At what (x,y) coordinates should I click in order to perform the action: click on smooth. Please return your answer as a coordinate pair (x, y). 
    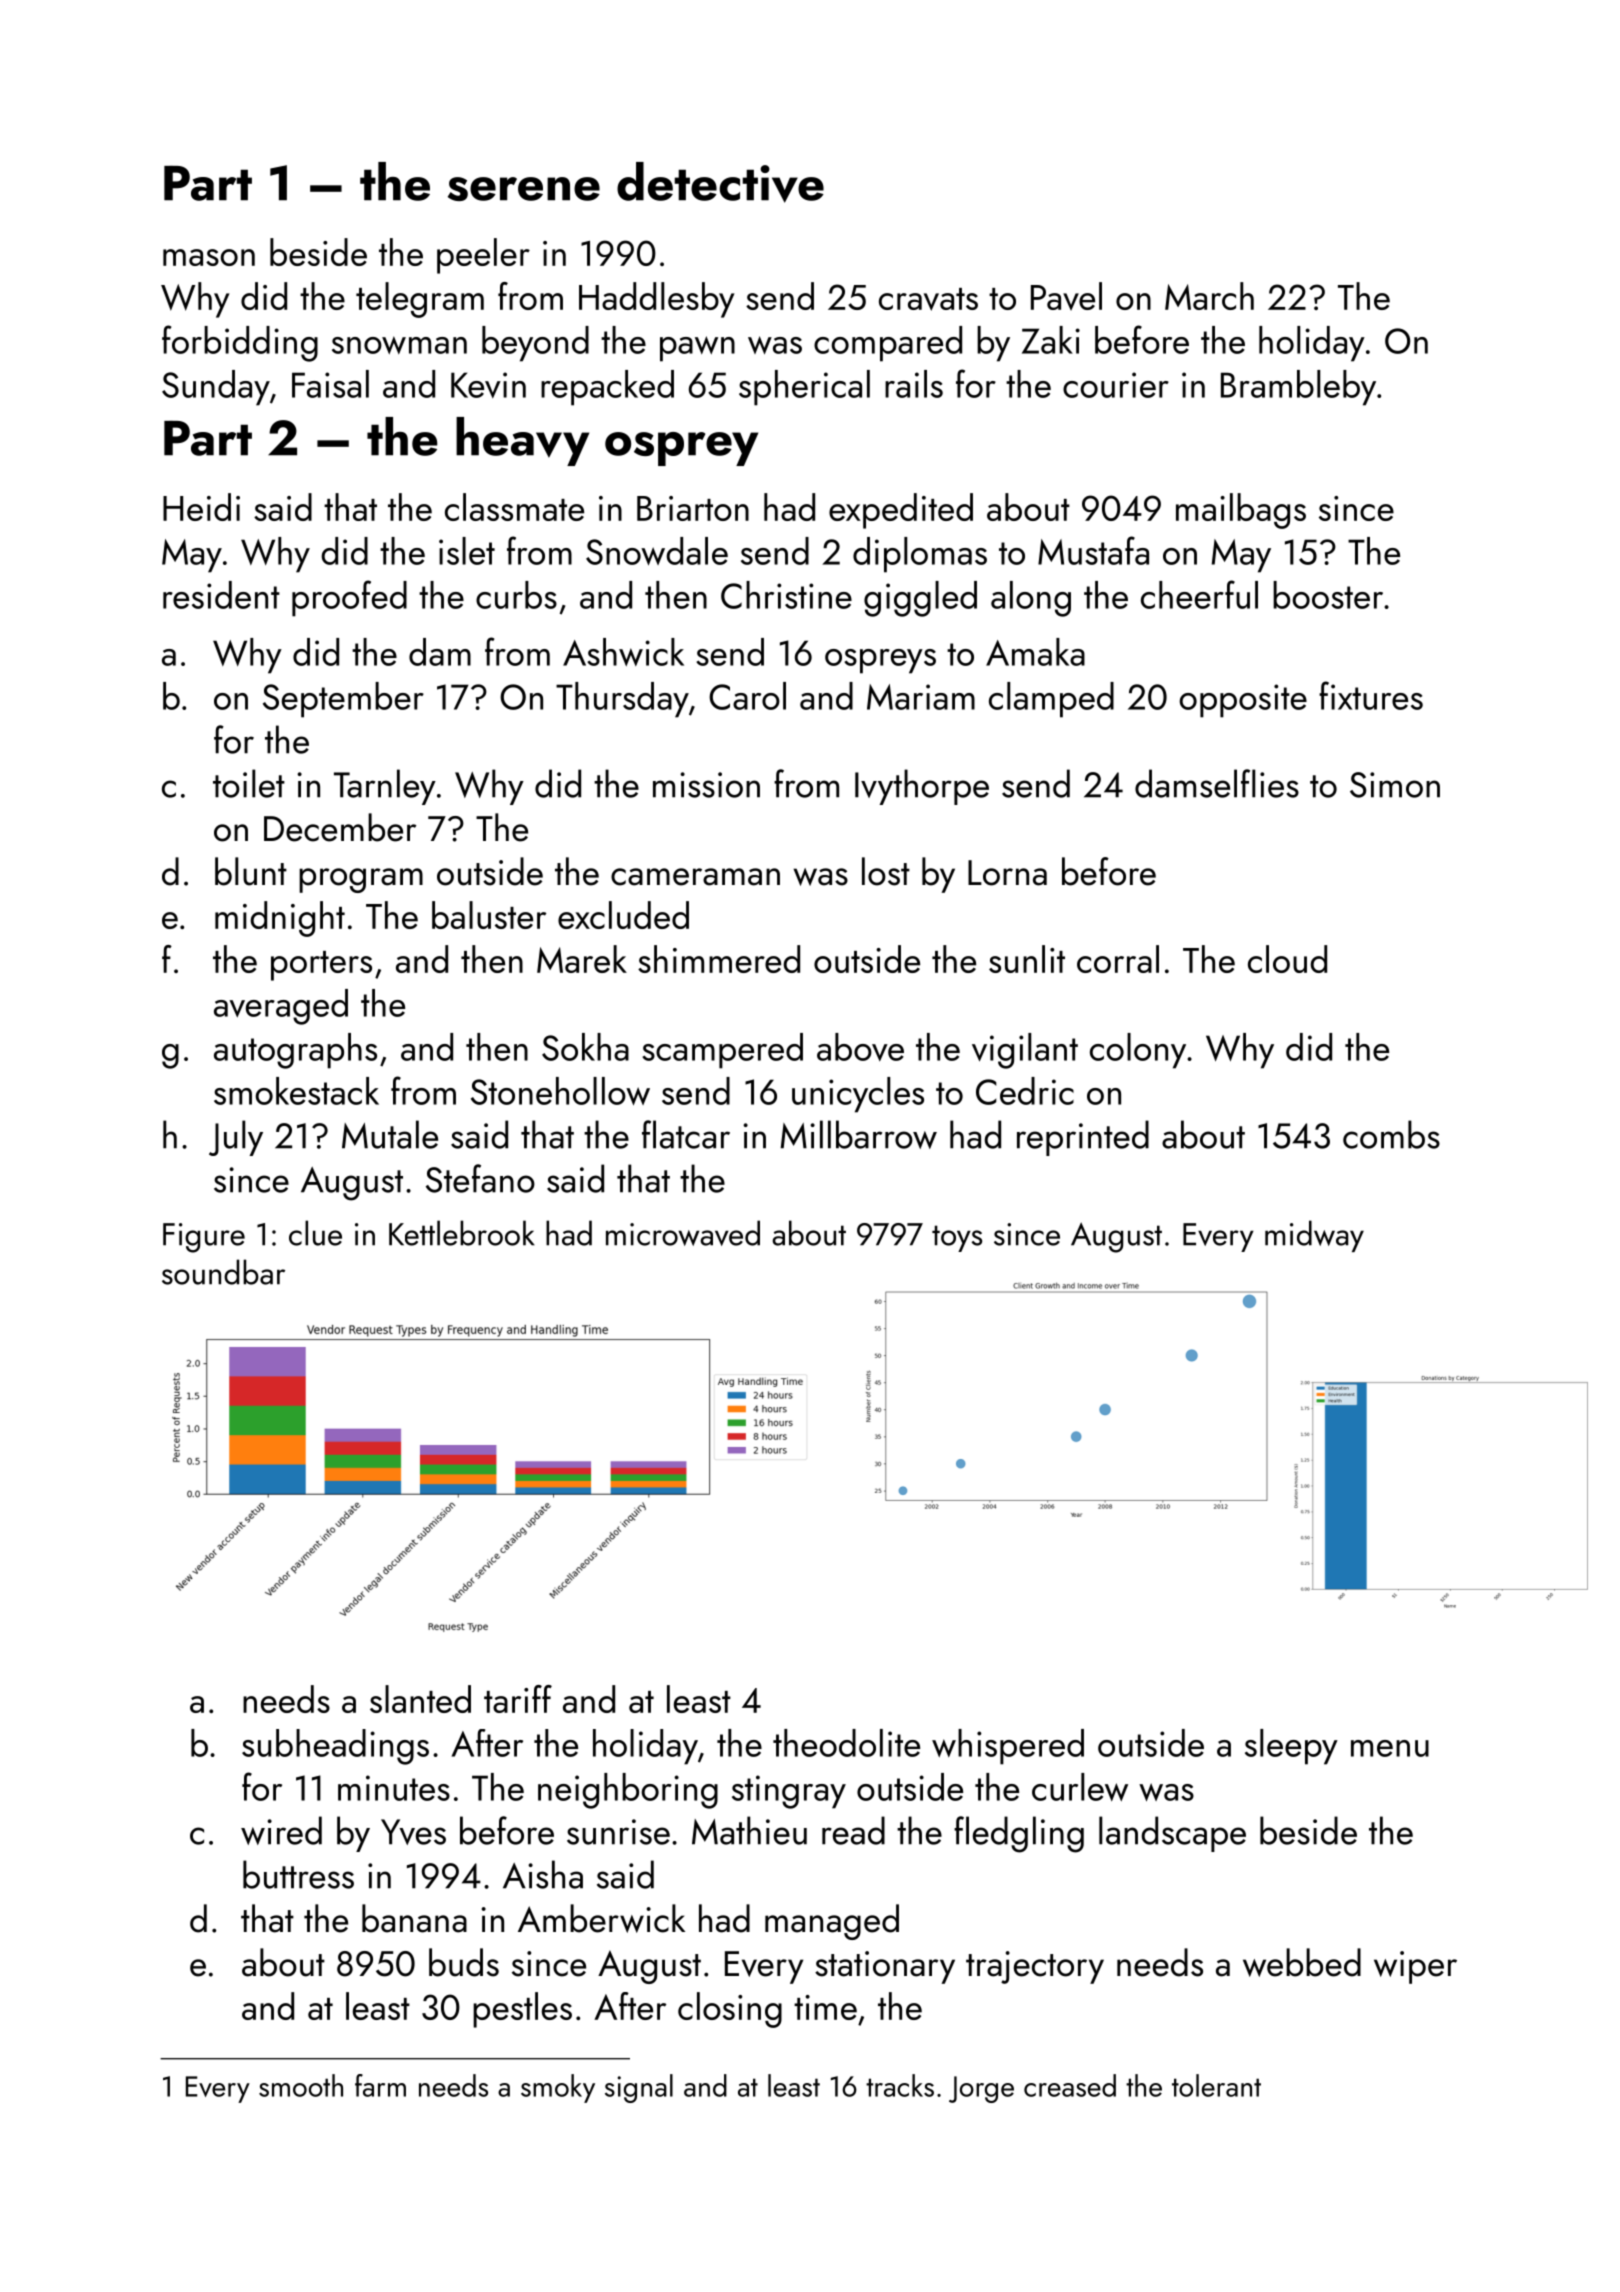
    Looking at the image, I should click on (301, 2085).
